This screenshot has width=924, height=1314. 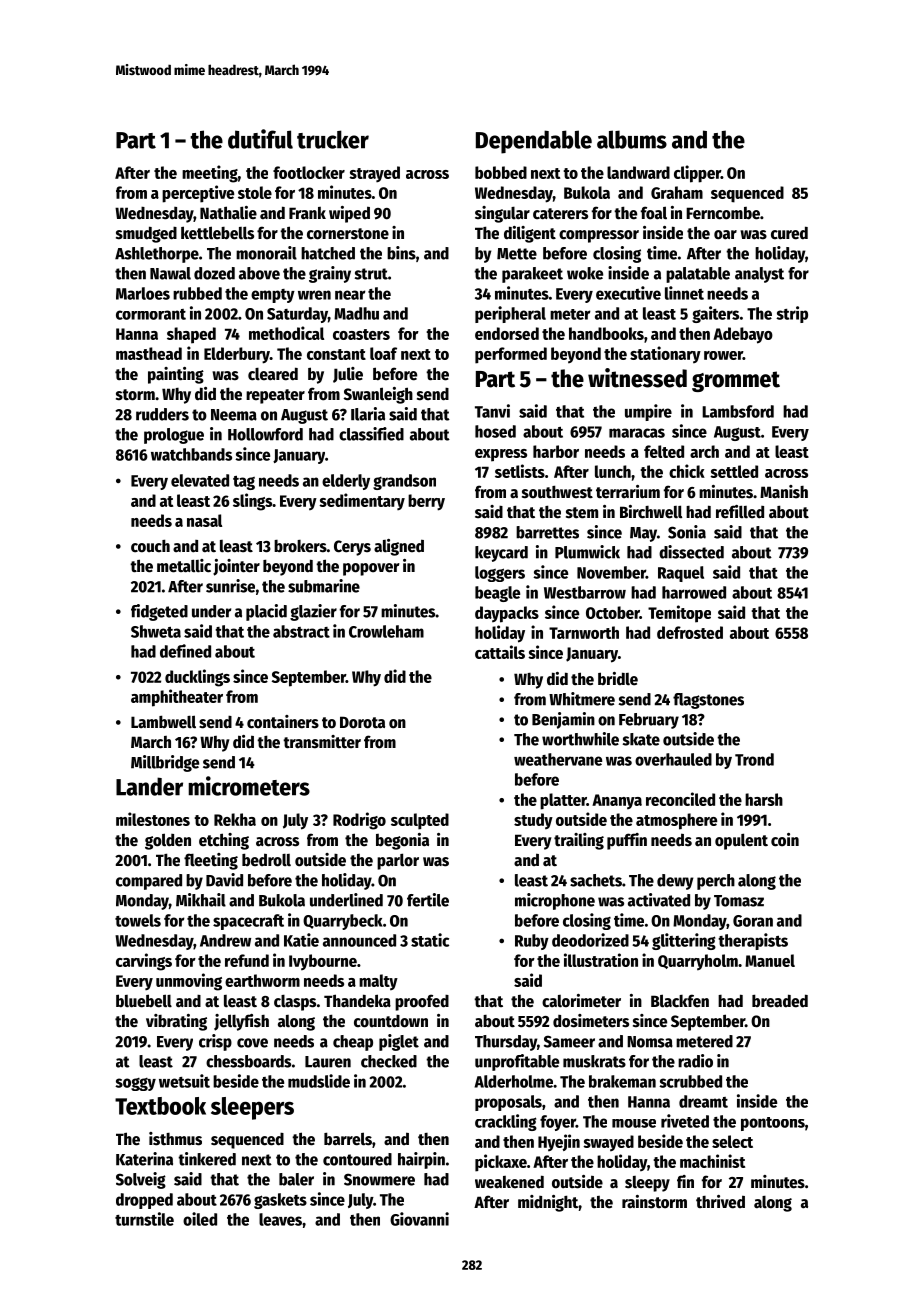 What do you see at coordinates (723, 213) in the screenshot?
I see `Ferncombe` at bounding box center [723, 213].
